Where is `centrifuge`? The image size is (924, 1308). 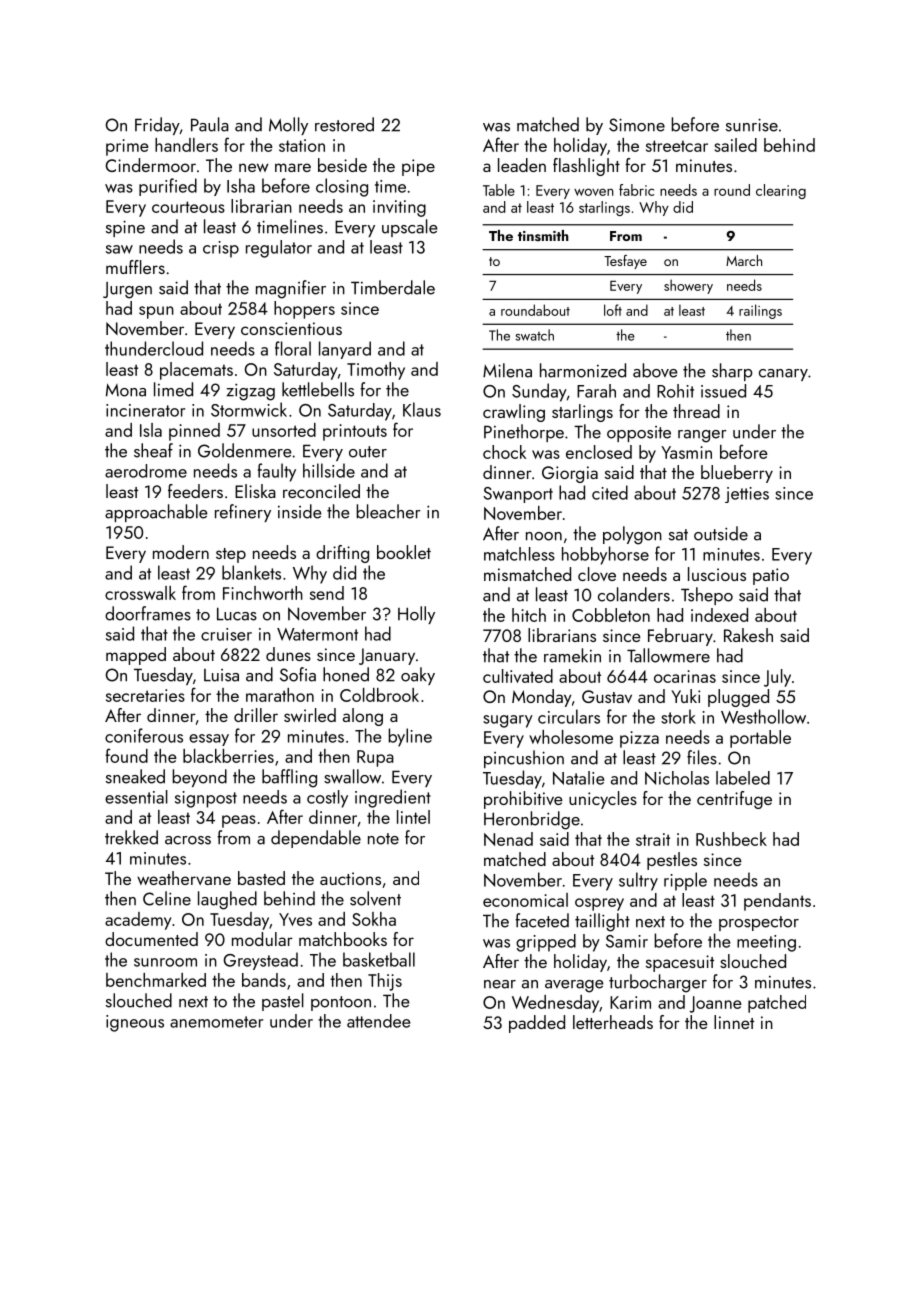 centrifuge is located at coordinates (734, 800).
